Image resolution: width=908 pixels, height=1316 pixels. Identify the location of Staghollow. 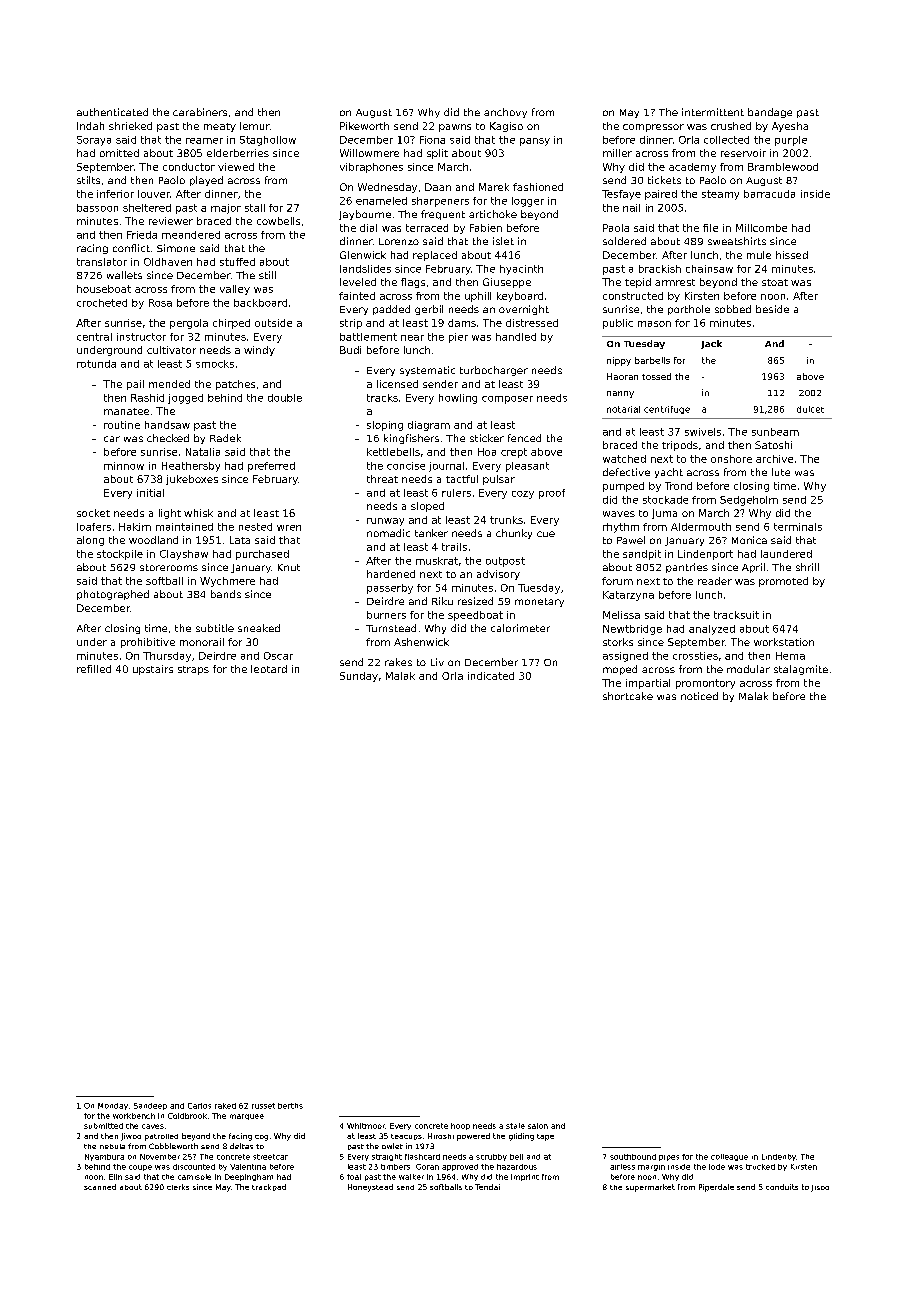
(268, 141).
